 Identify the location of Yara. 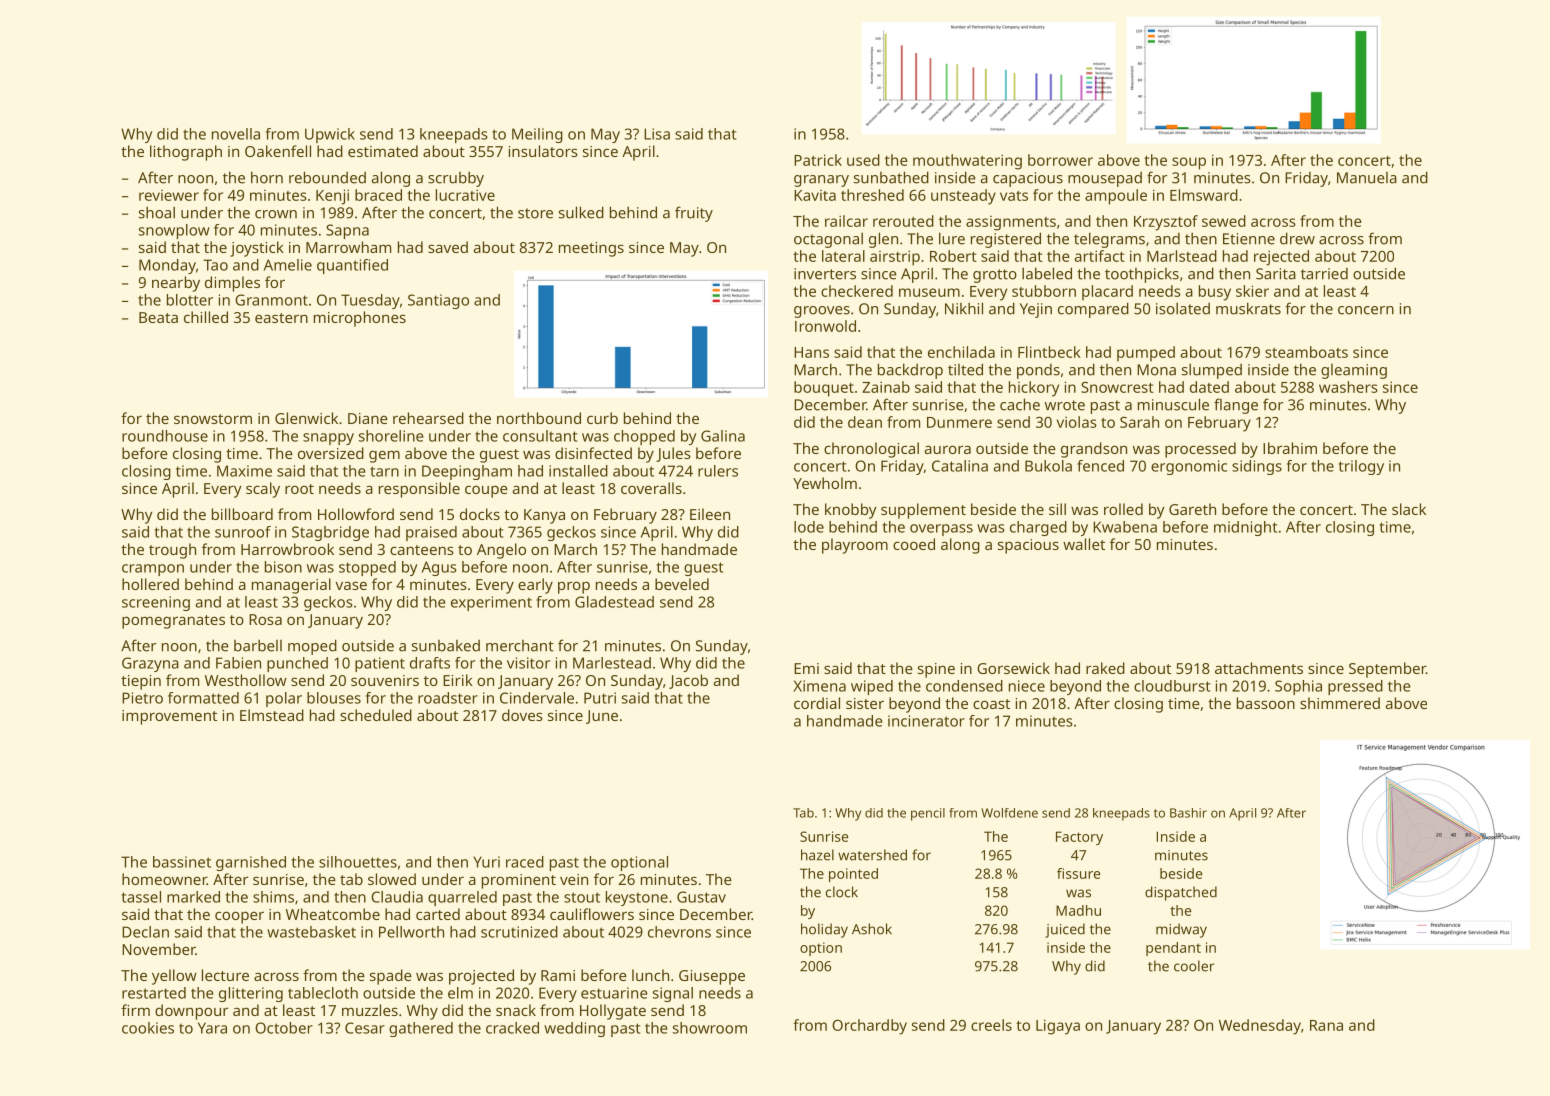
(212, 1028).
